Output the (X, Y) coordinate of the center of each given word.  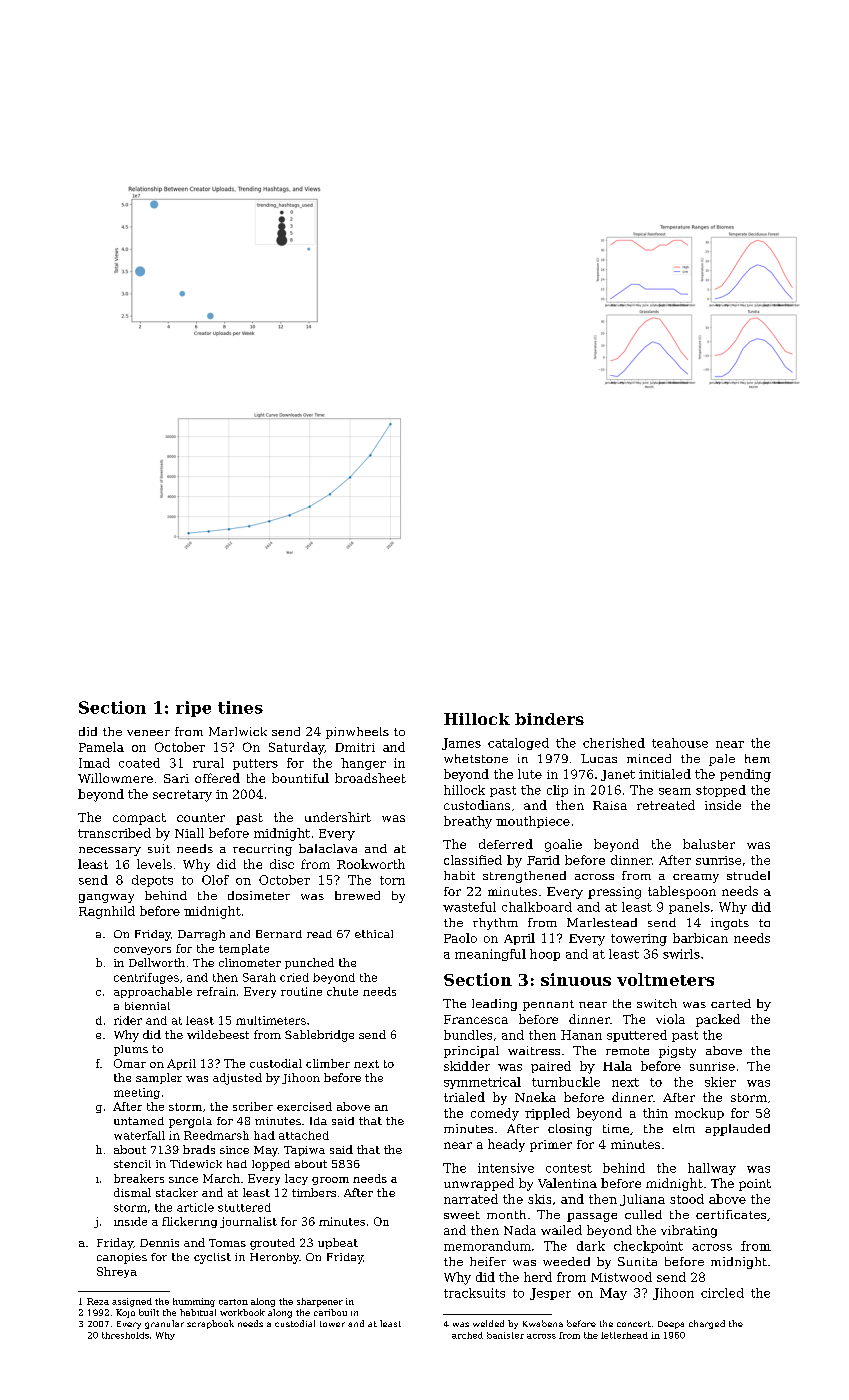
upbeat (338, 1243)
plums (131, 1050)
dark (591, 1246)
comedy (495, 1114)
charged (707, 1324)
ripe (193, 709)
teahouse (680, 743)
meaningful (490, 955)
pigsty (677, 1052)
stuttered (244, 1207)
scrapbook (210, 1324)
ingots (730, 924)
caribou (330, 1312)
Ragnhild (107, 912)
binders (549, 719)
